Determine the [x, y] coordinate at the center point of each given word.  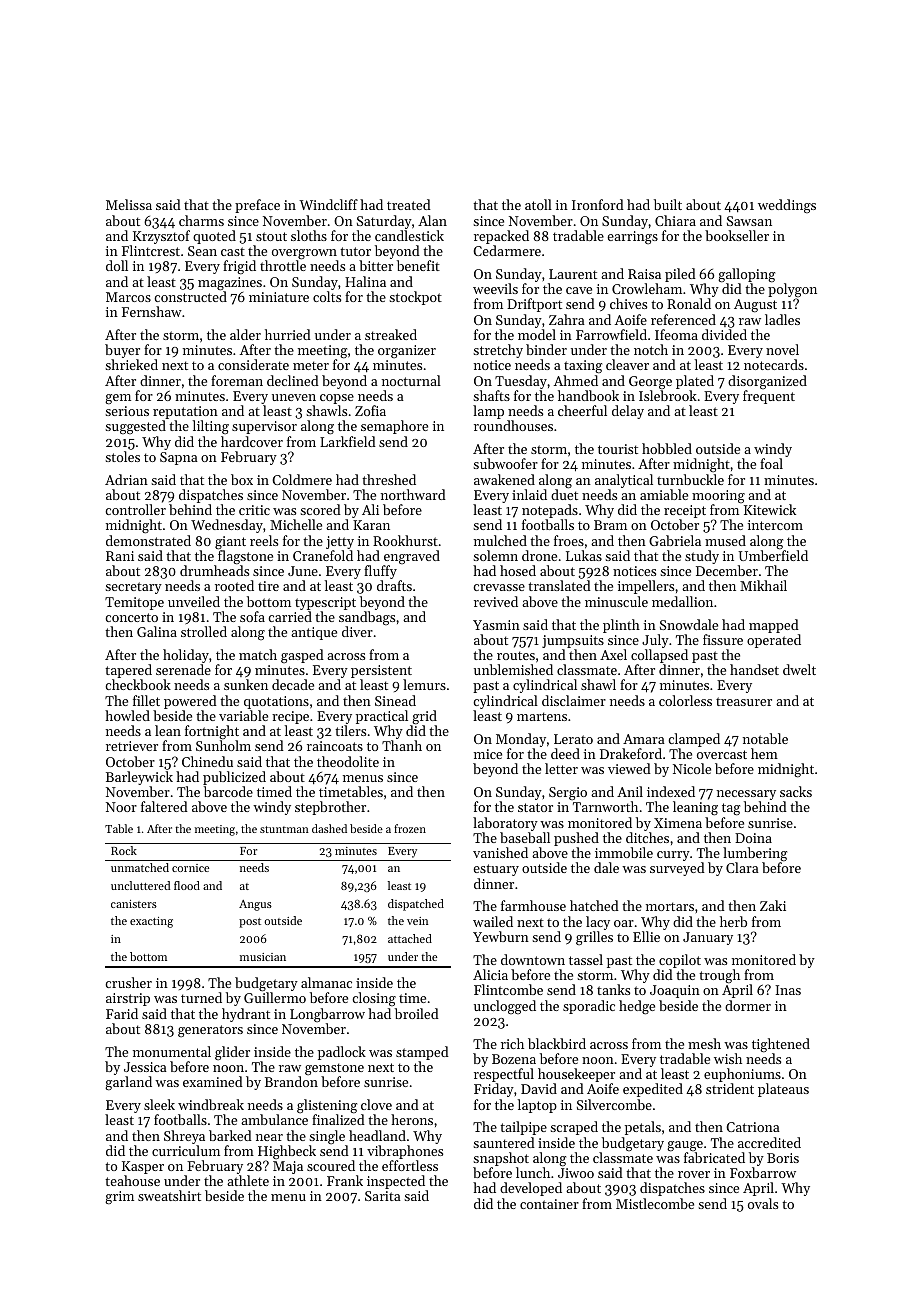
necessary [746, 796]
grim [119, 1198]
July [655, 641]
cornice [190, 868]
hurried [288, 334]
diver [357, 631]
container [549, 1204]
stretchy [498, 351]
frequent [769, 397]
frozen [410, 828]
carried [290, 616]
